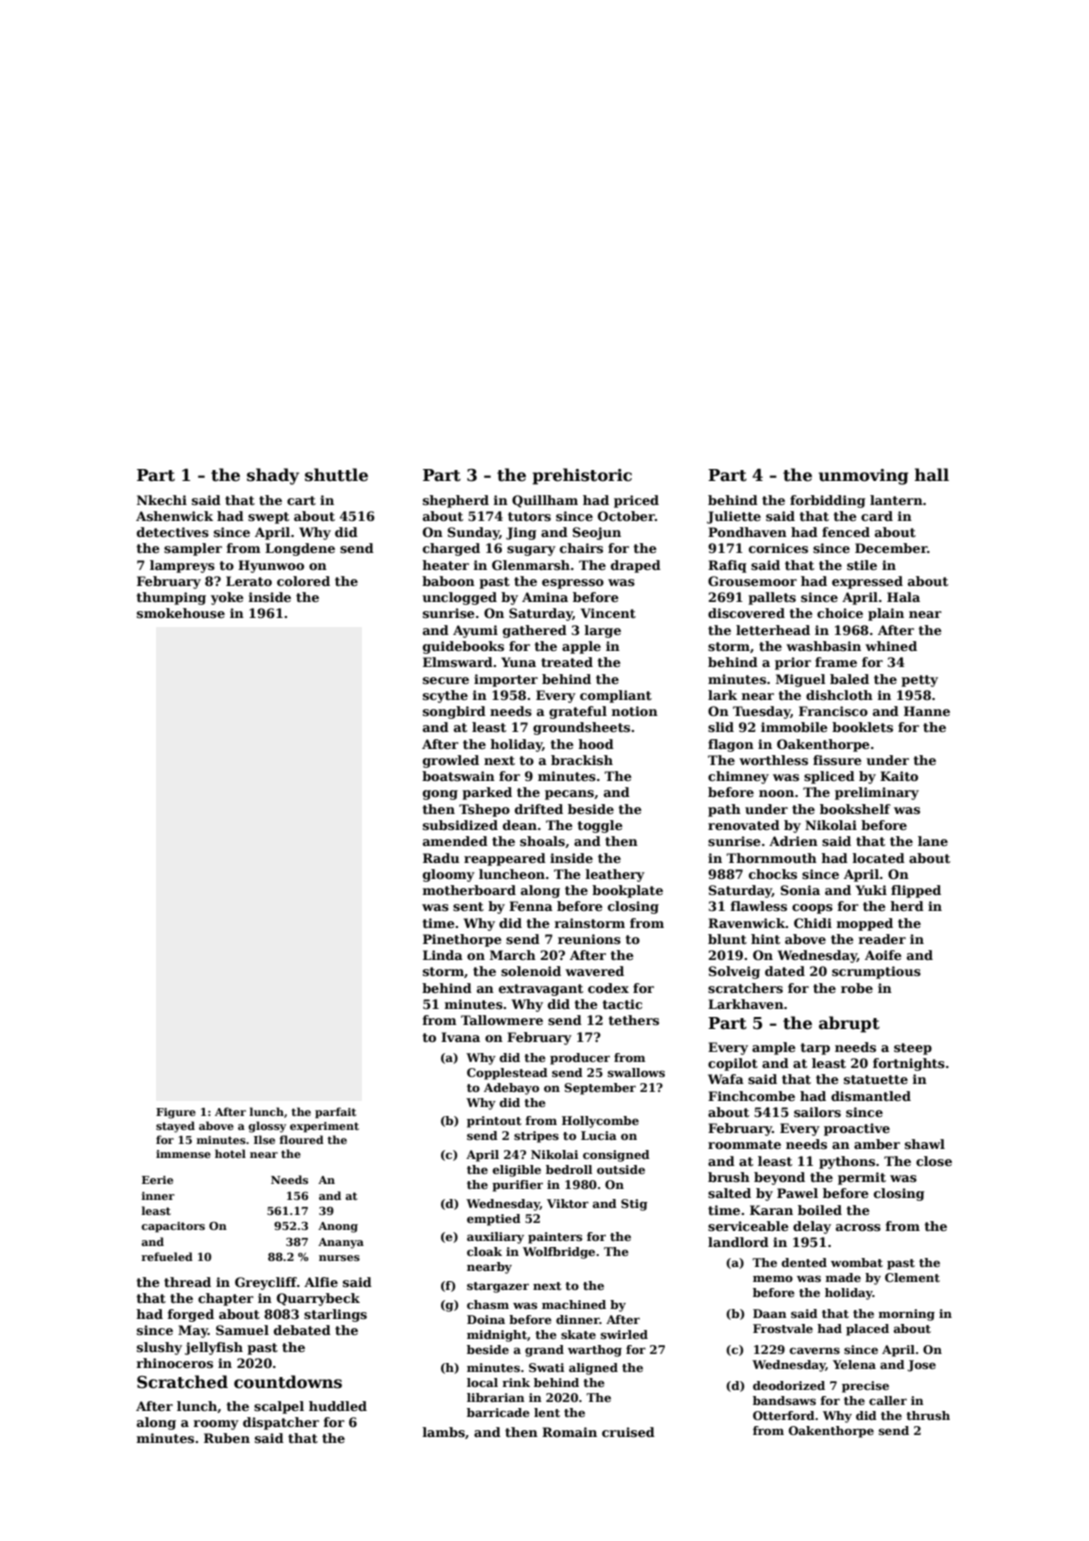 The width and height of the document is (1089, 1541). I want to click on floured, so click(302, 1139).
